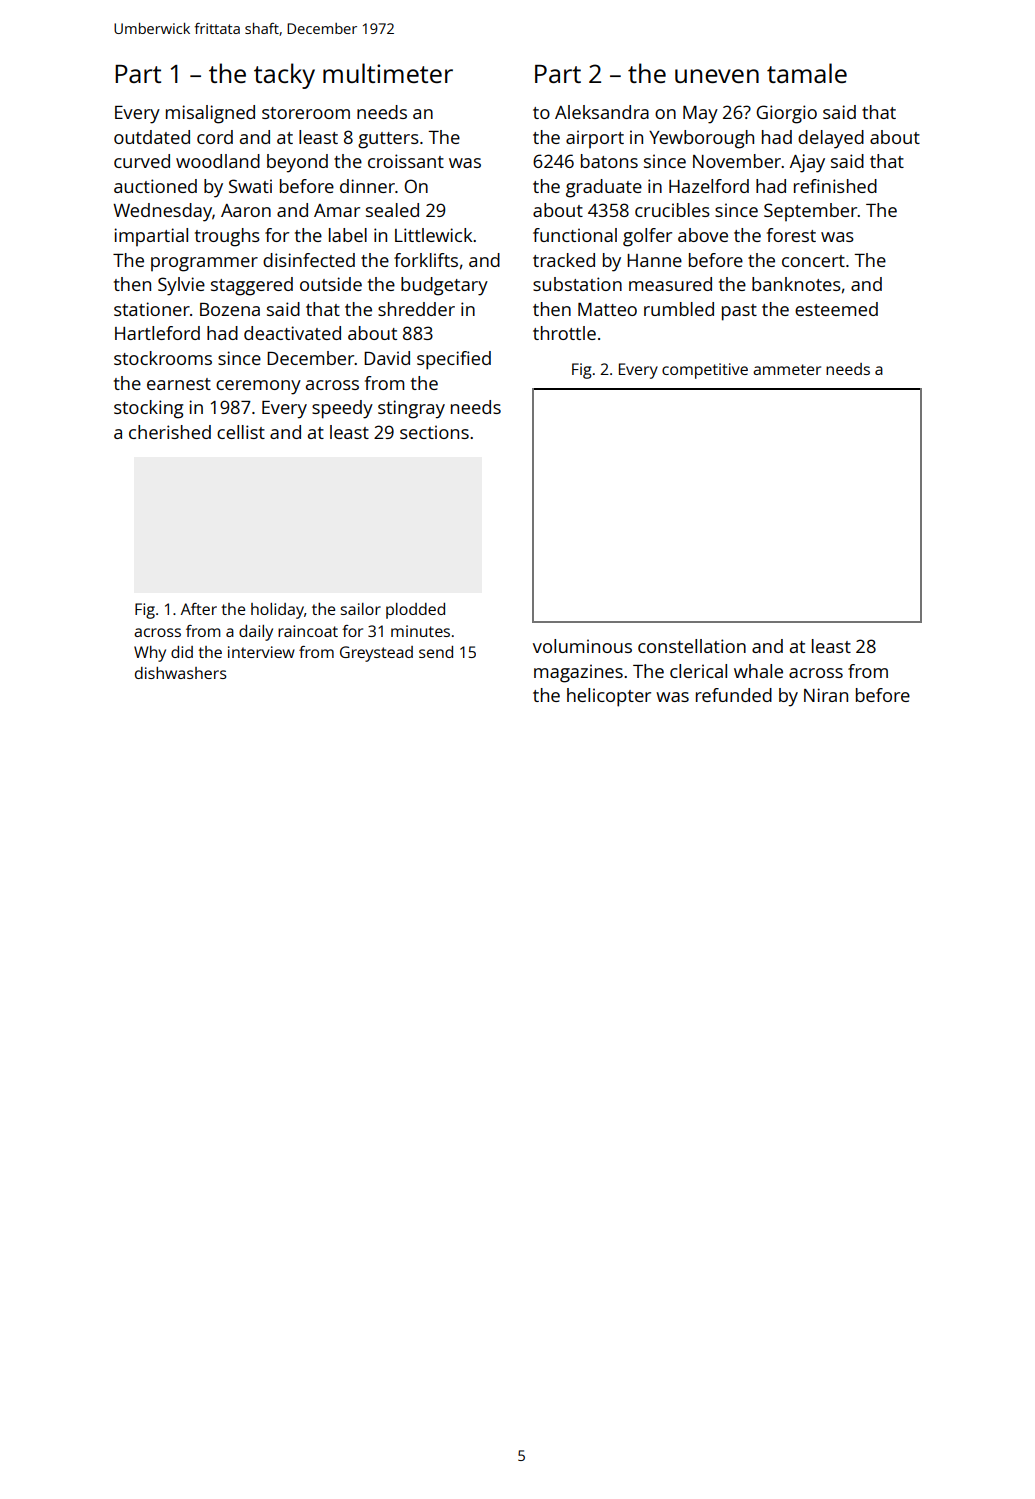 The width and height of the screenshot is (1035, 1499). I want to click on graduate, so click(604, 188).
